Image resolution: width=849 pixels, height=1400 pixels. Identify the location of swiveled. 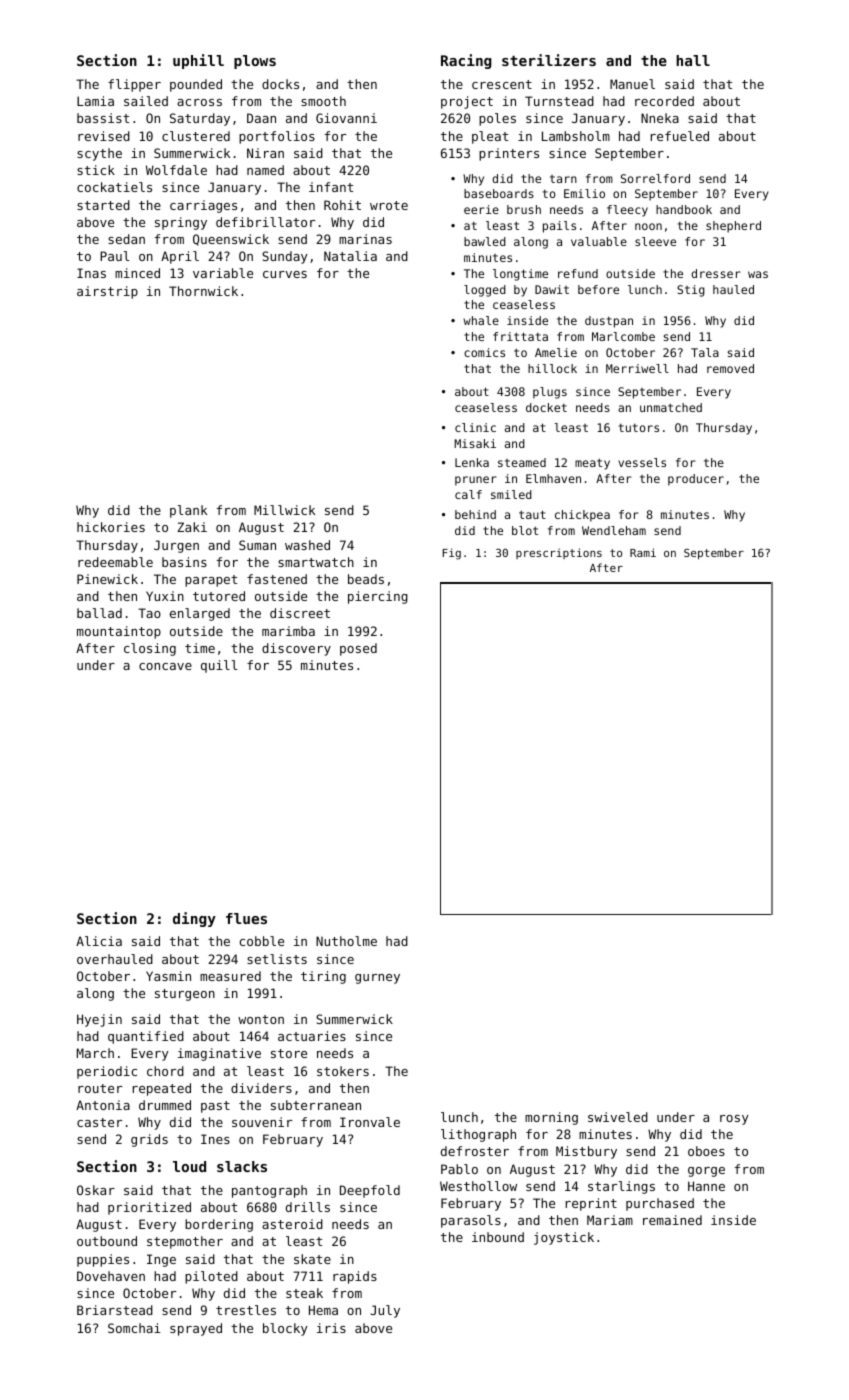
(618, 1117).
